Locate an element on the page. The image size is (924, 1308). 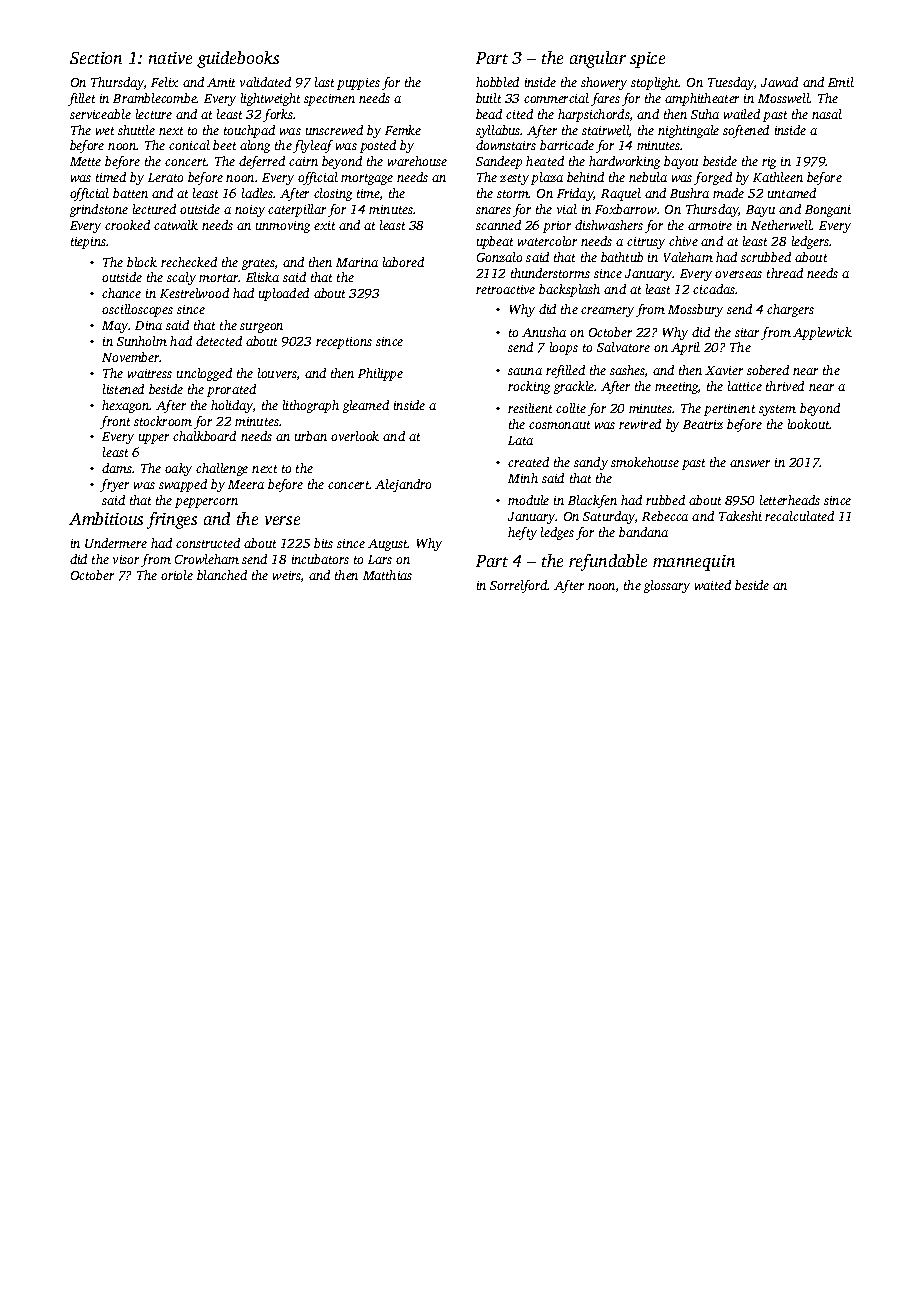
snares is located at coordinates (493, 210).
